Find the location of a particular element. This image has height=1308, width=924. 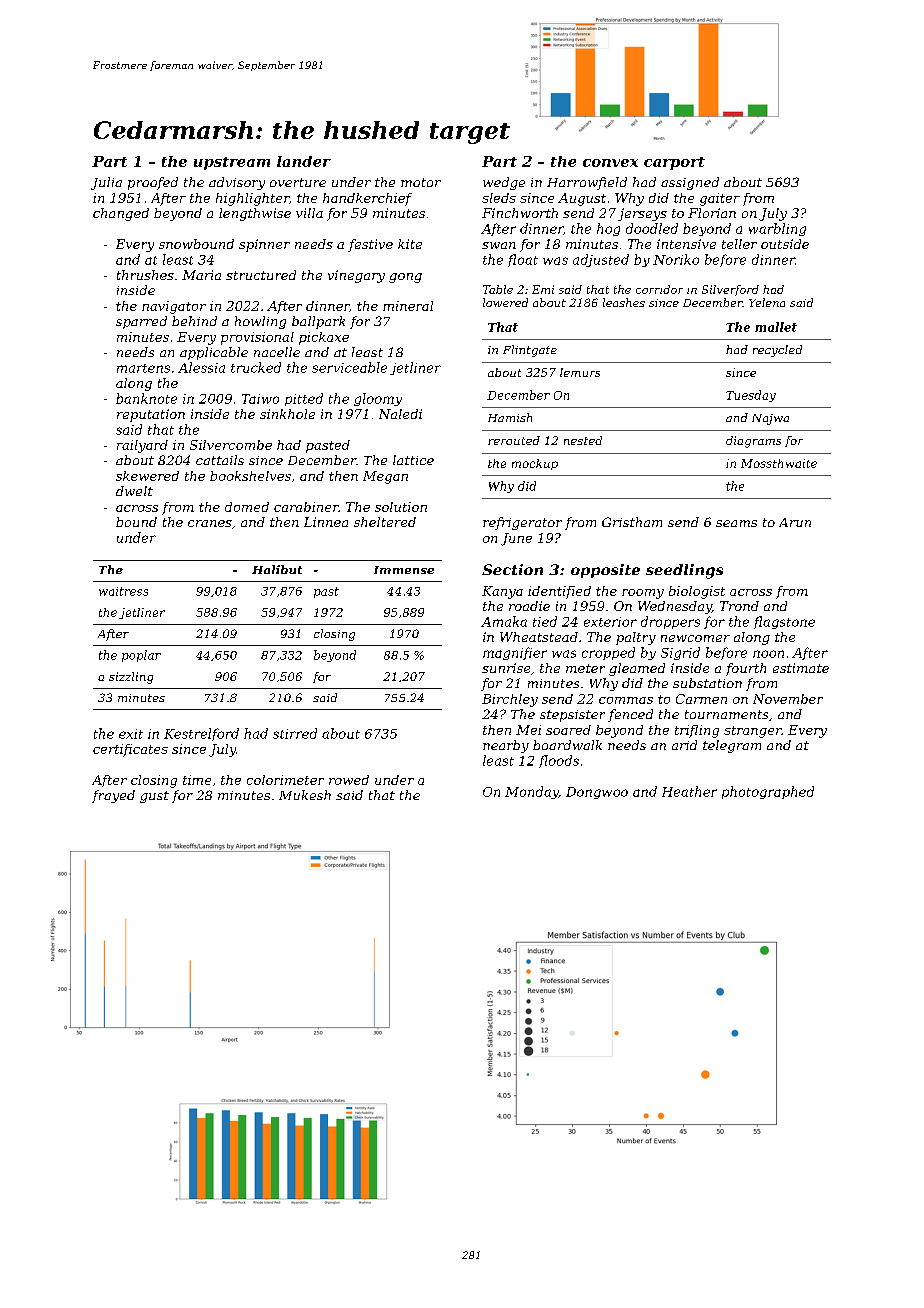

gong is located at coordinates (405, 278).
